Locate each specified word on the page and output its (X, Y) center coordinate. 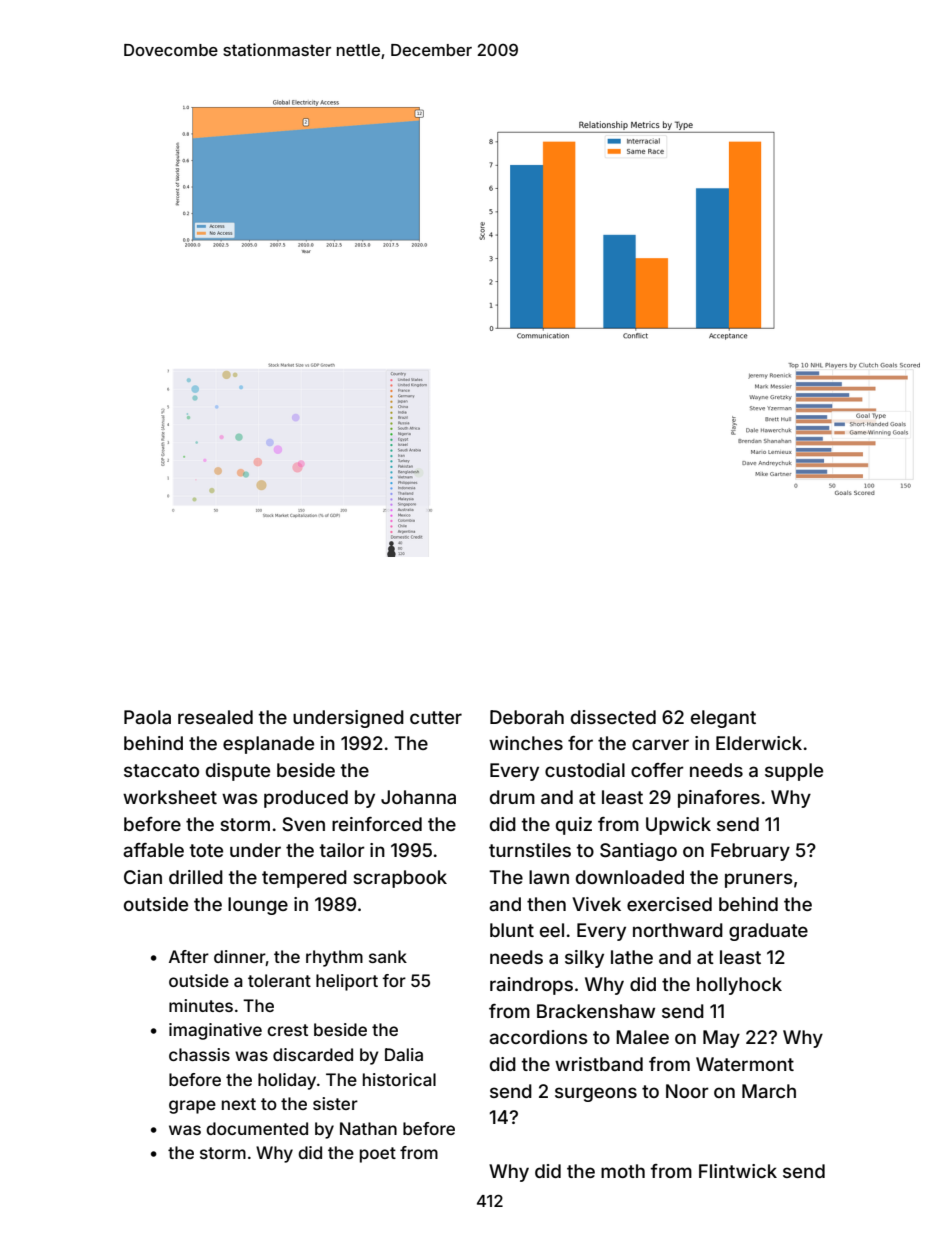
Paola (147, 717)
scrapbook (400, 879)
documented (257, 1128)
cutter (436, 717)
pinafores (719, 799)
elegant (723, 719)
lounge (258, 906)
